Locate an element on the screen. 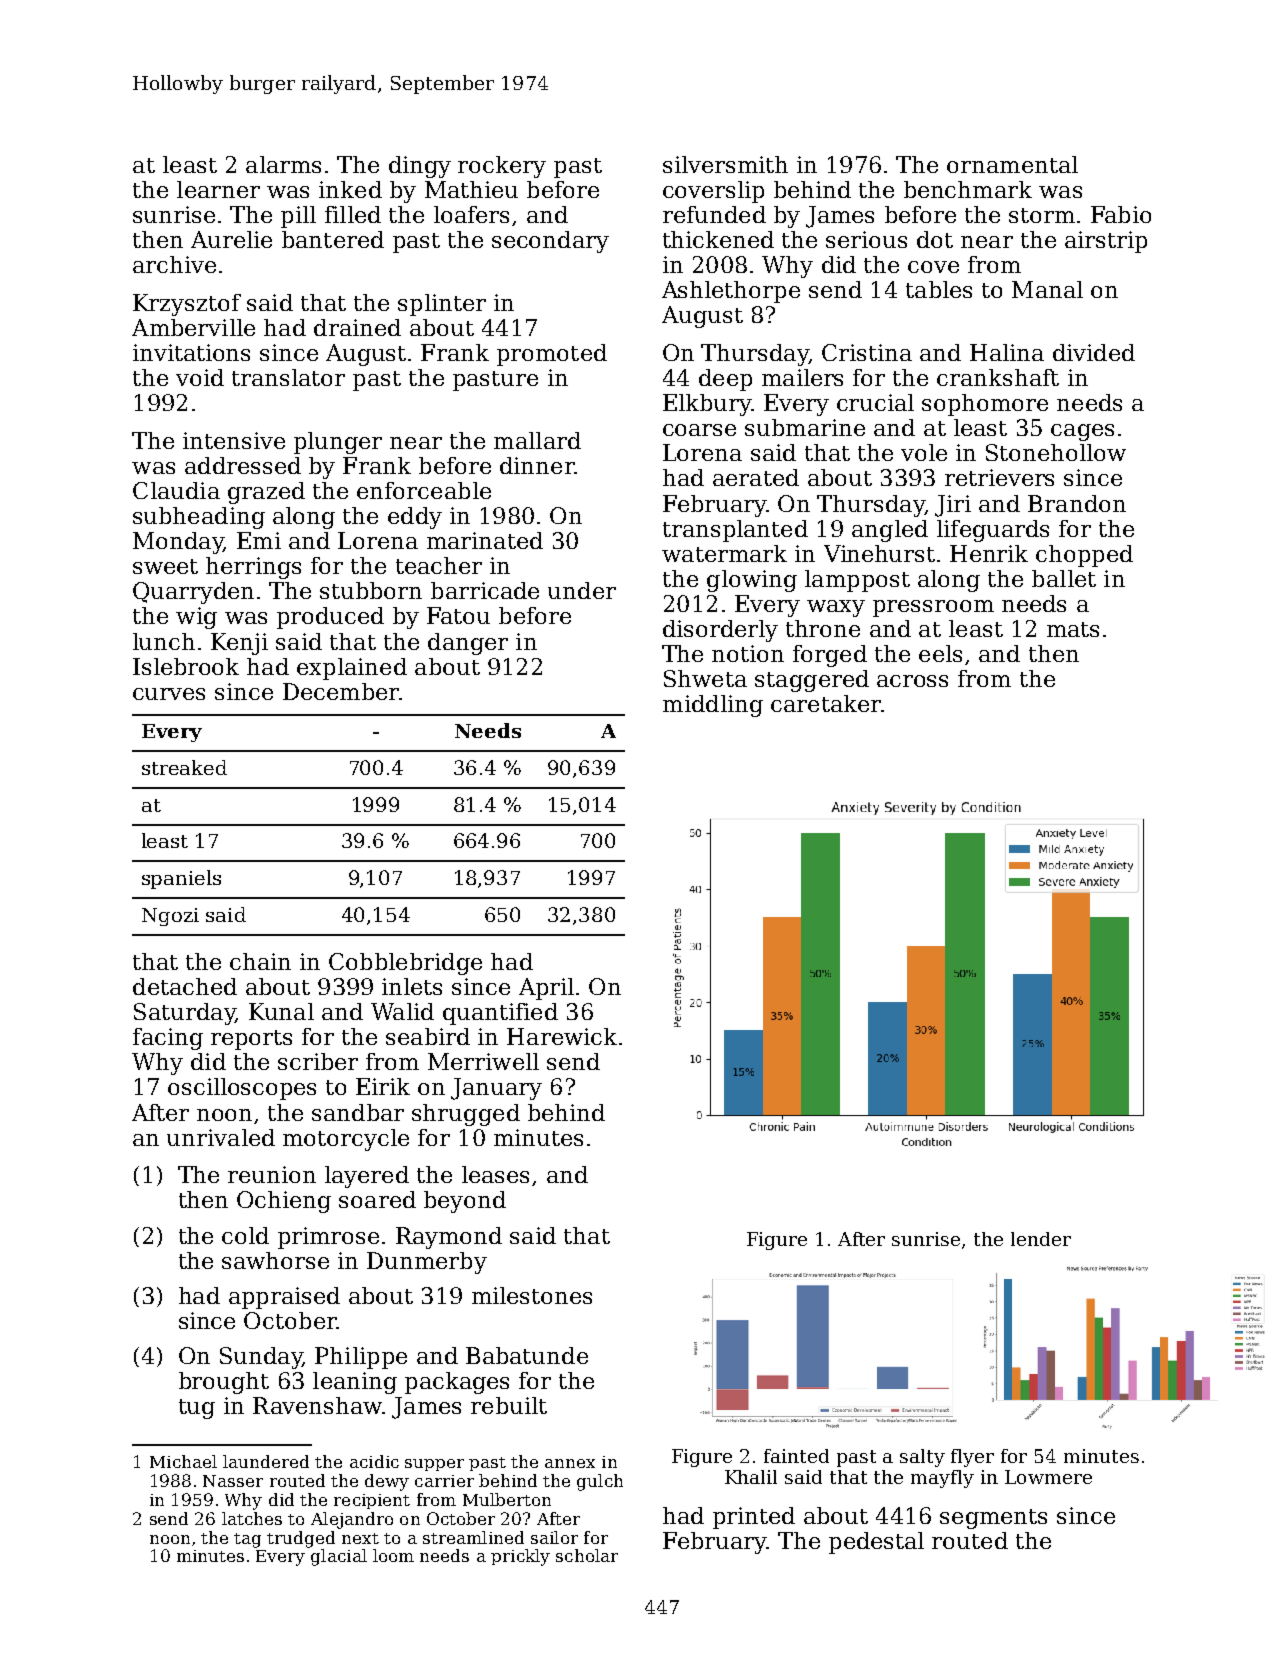  fainted is located at coordinates (796, 1456).
